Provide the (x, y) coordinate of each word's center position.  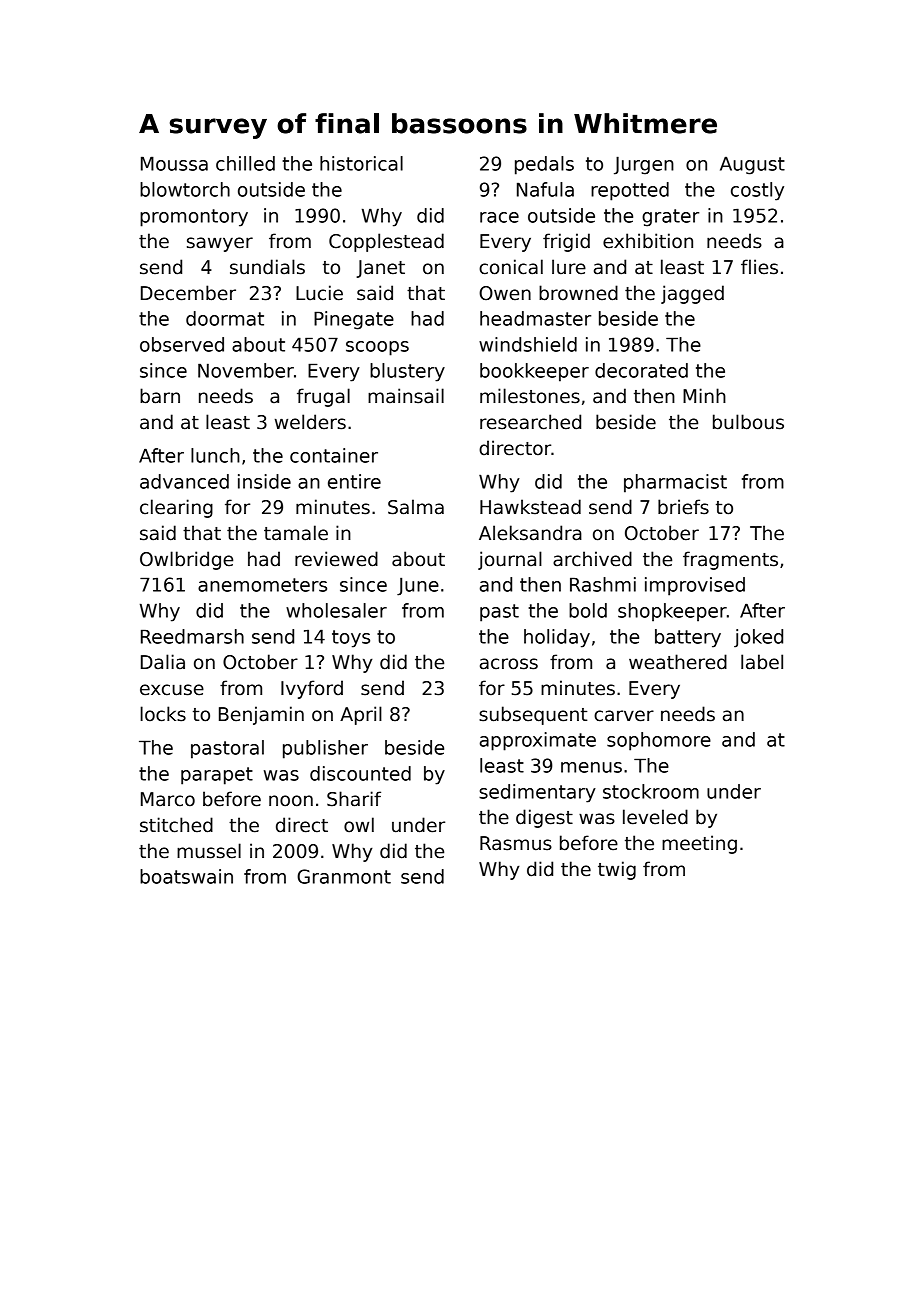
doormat (225, 318)
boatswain (186, 876)
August (752, 165)
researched (530, 422)
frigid (566, 242)
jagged (692, 294)
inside (264, 481)
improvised (695, 586)
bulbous (748, 422)
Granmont (344, 876)
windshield (528, 344)
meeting (699, 844)
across (509, 664)
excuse (172, 690)
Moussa (174, 163)
